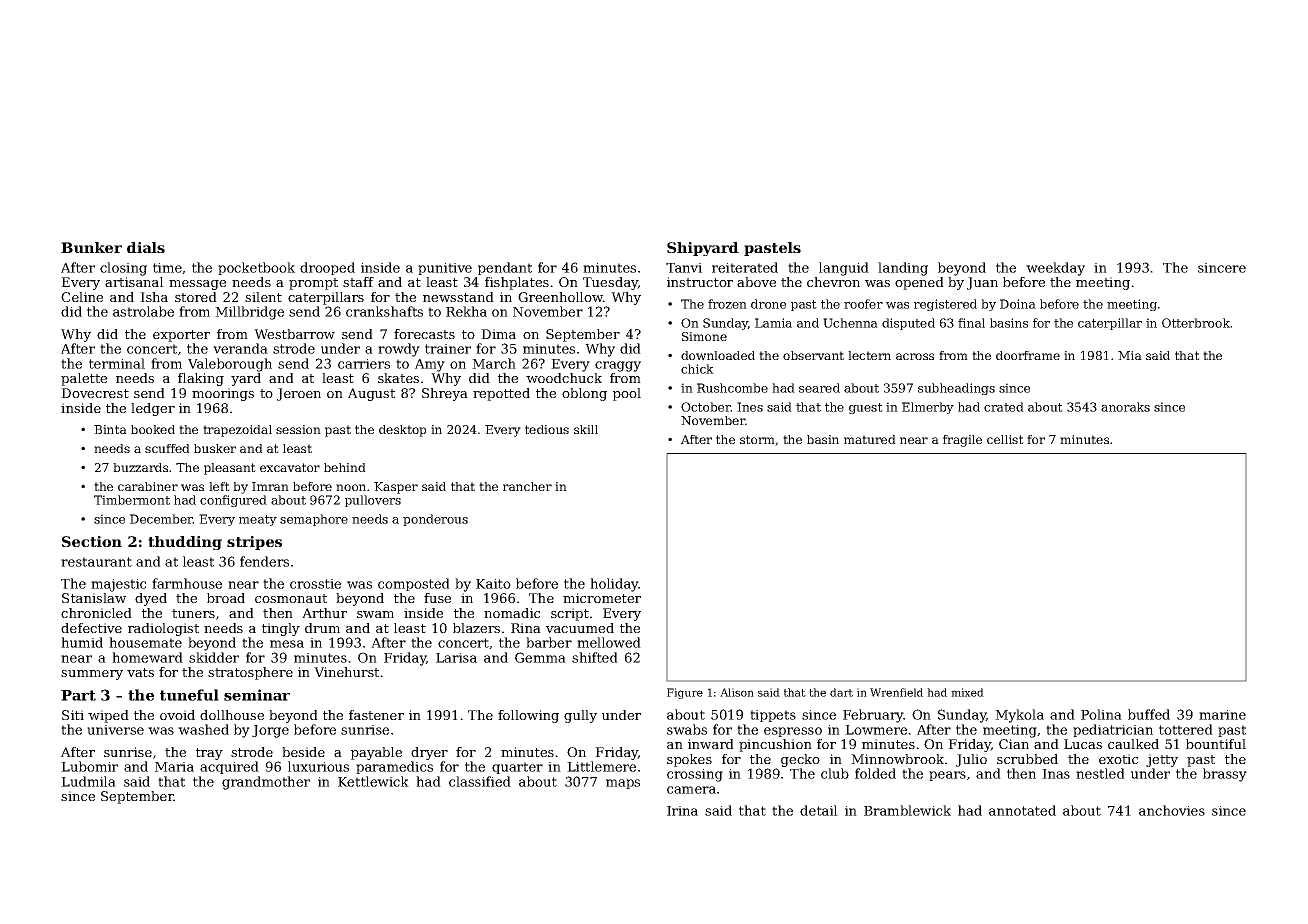 This screenshot has height=924, width=1308. What do you see at coordinates (835, 773) in the screenshot?
I see `club` at bounding box center [835, 773].
